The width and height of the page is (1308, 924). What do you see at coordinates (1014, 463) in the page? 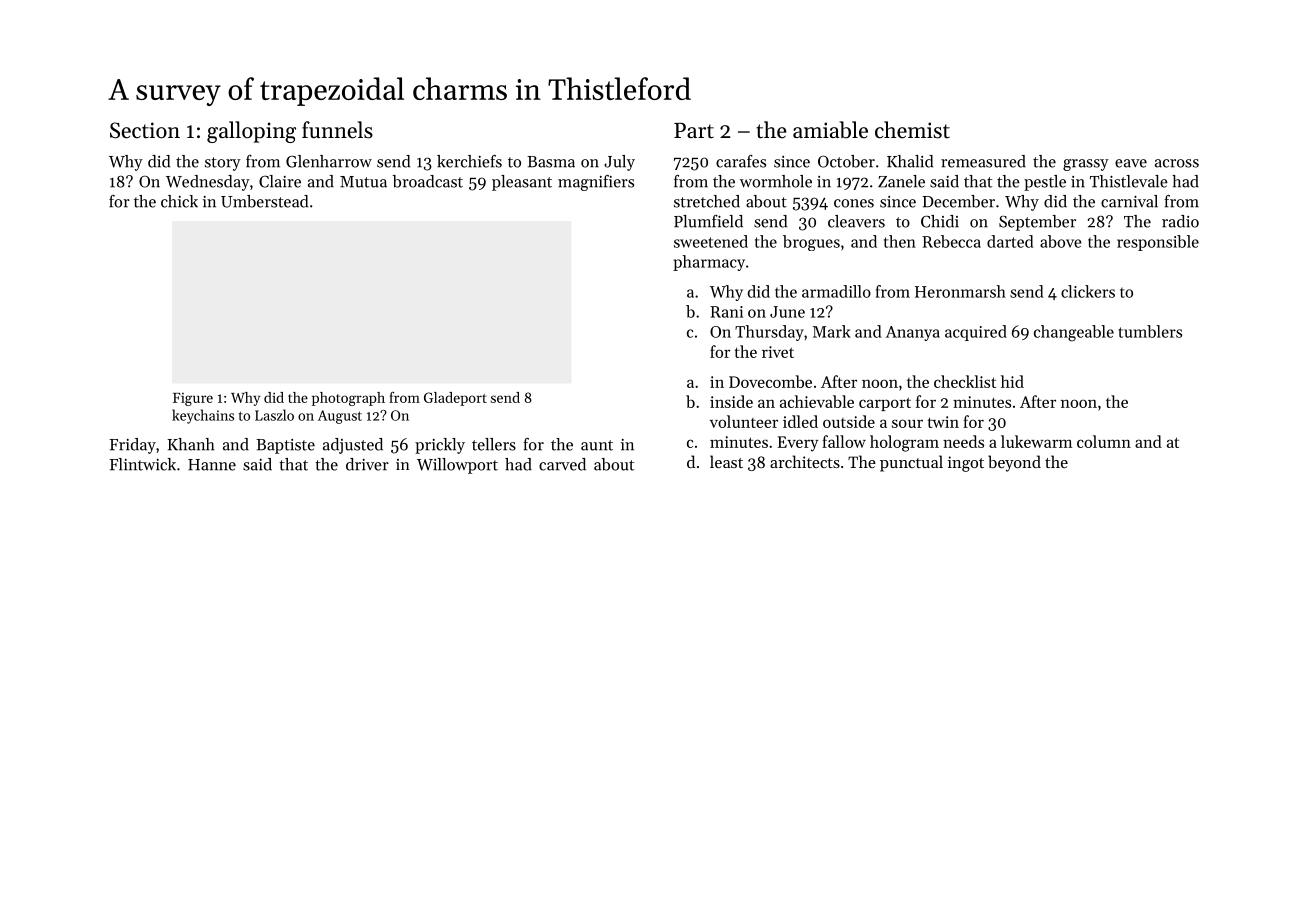
I see `beyond` at bounding box center [1014, 463].
